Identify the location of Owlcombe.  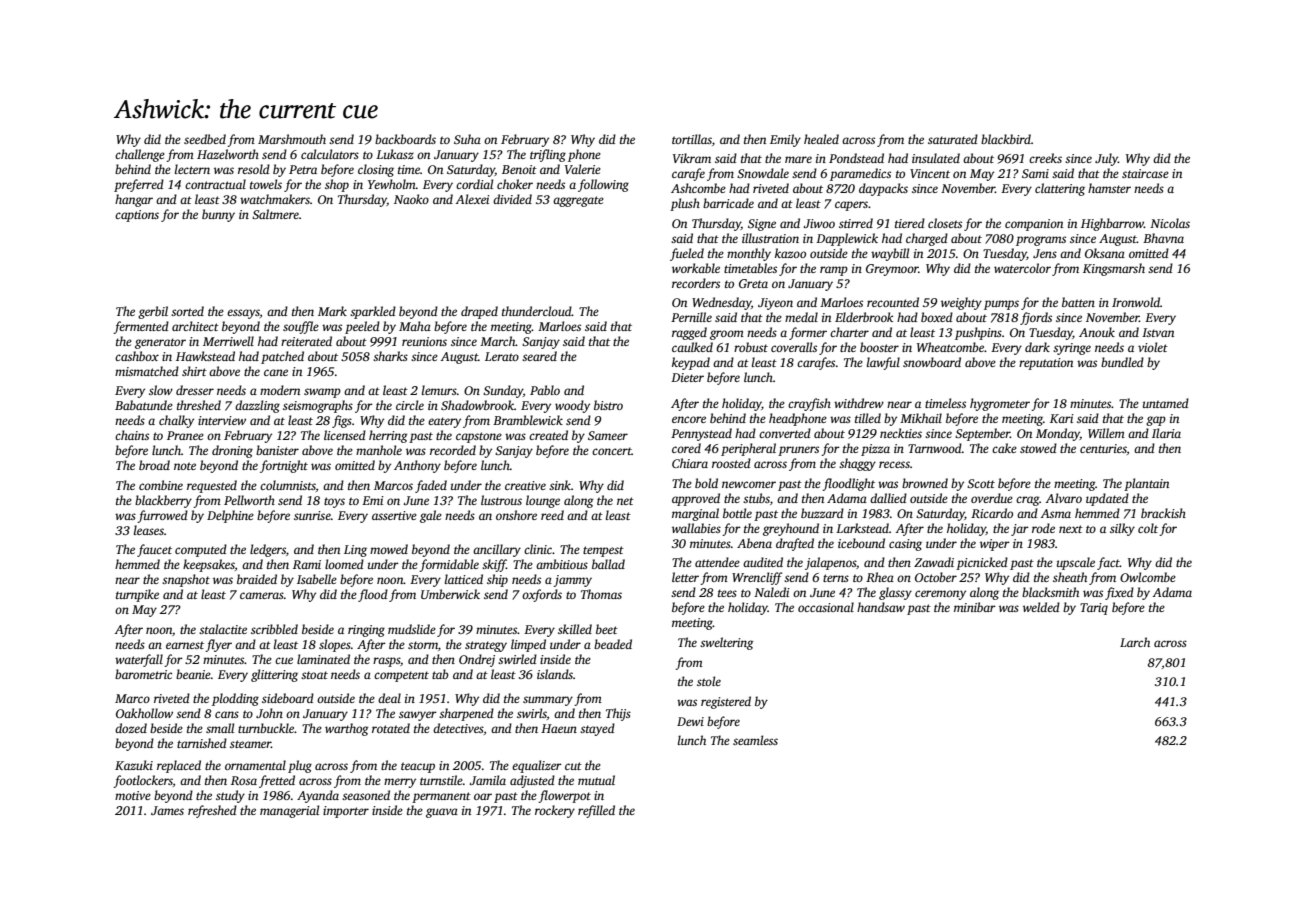
(1148, 577).
